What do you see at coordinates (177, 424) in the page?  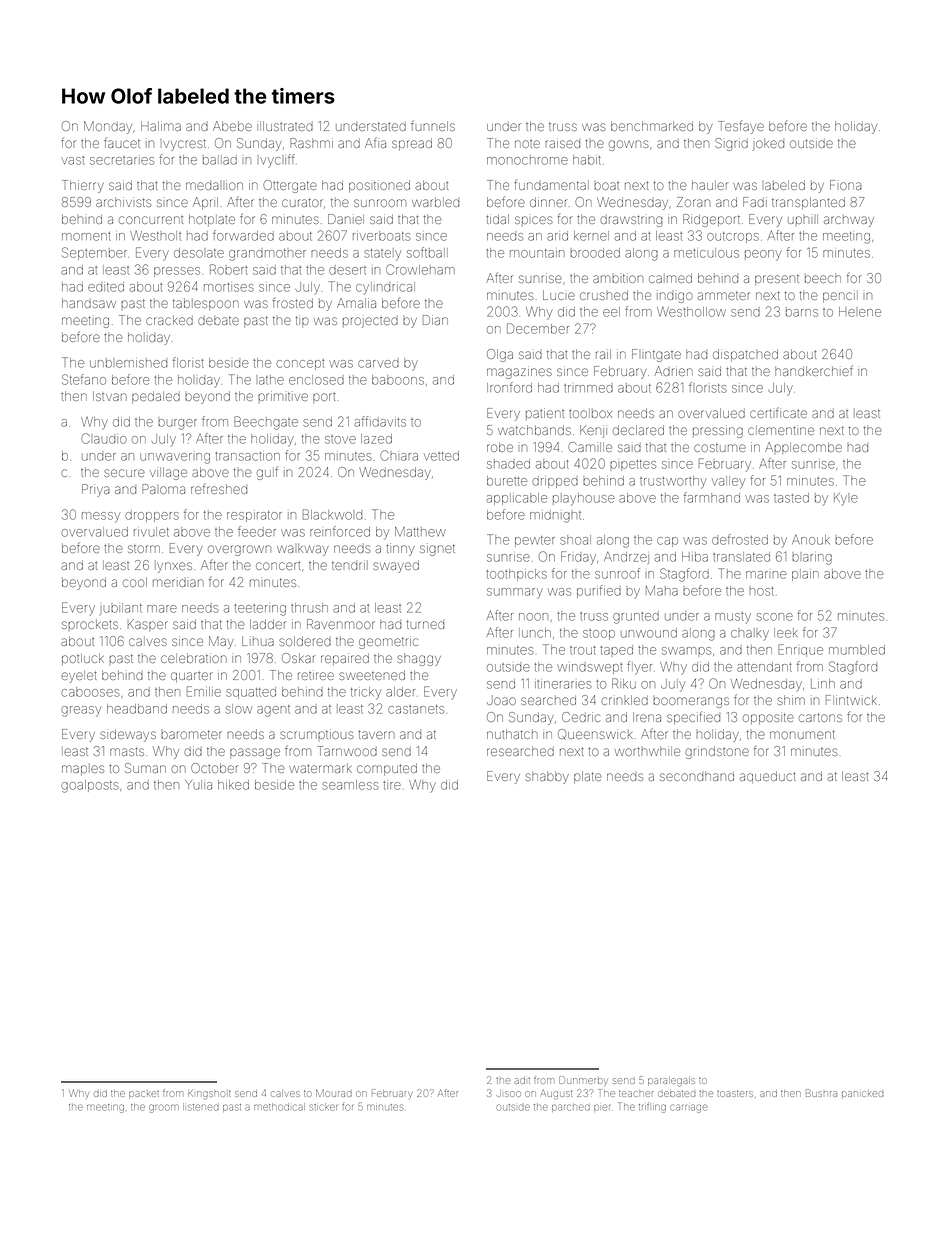 I see `burger` at bounding box center [177, 424].
